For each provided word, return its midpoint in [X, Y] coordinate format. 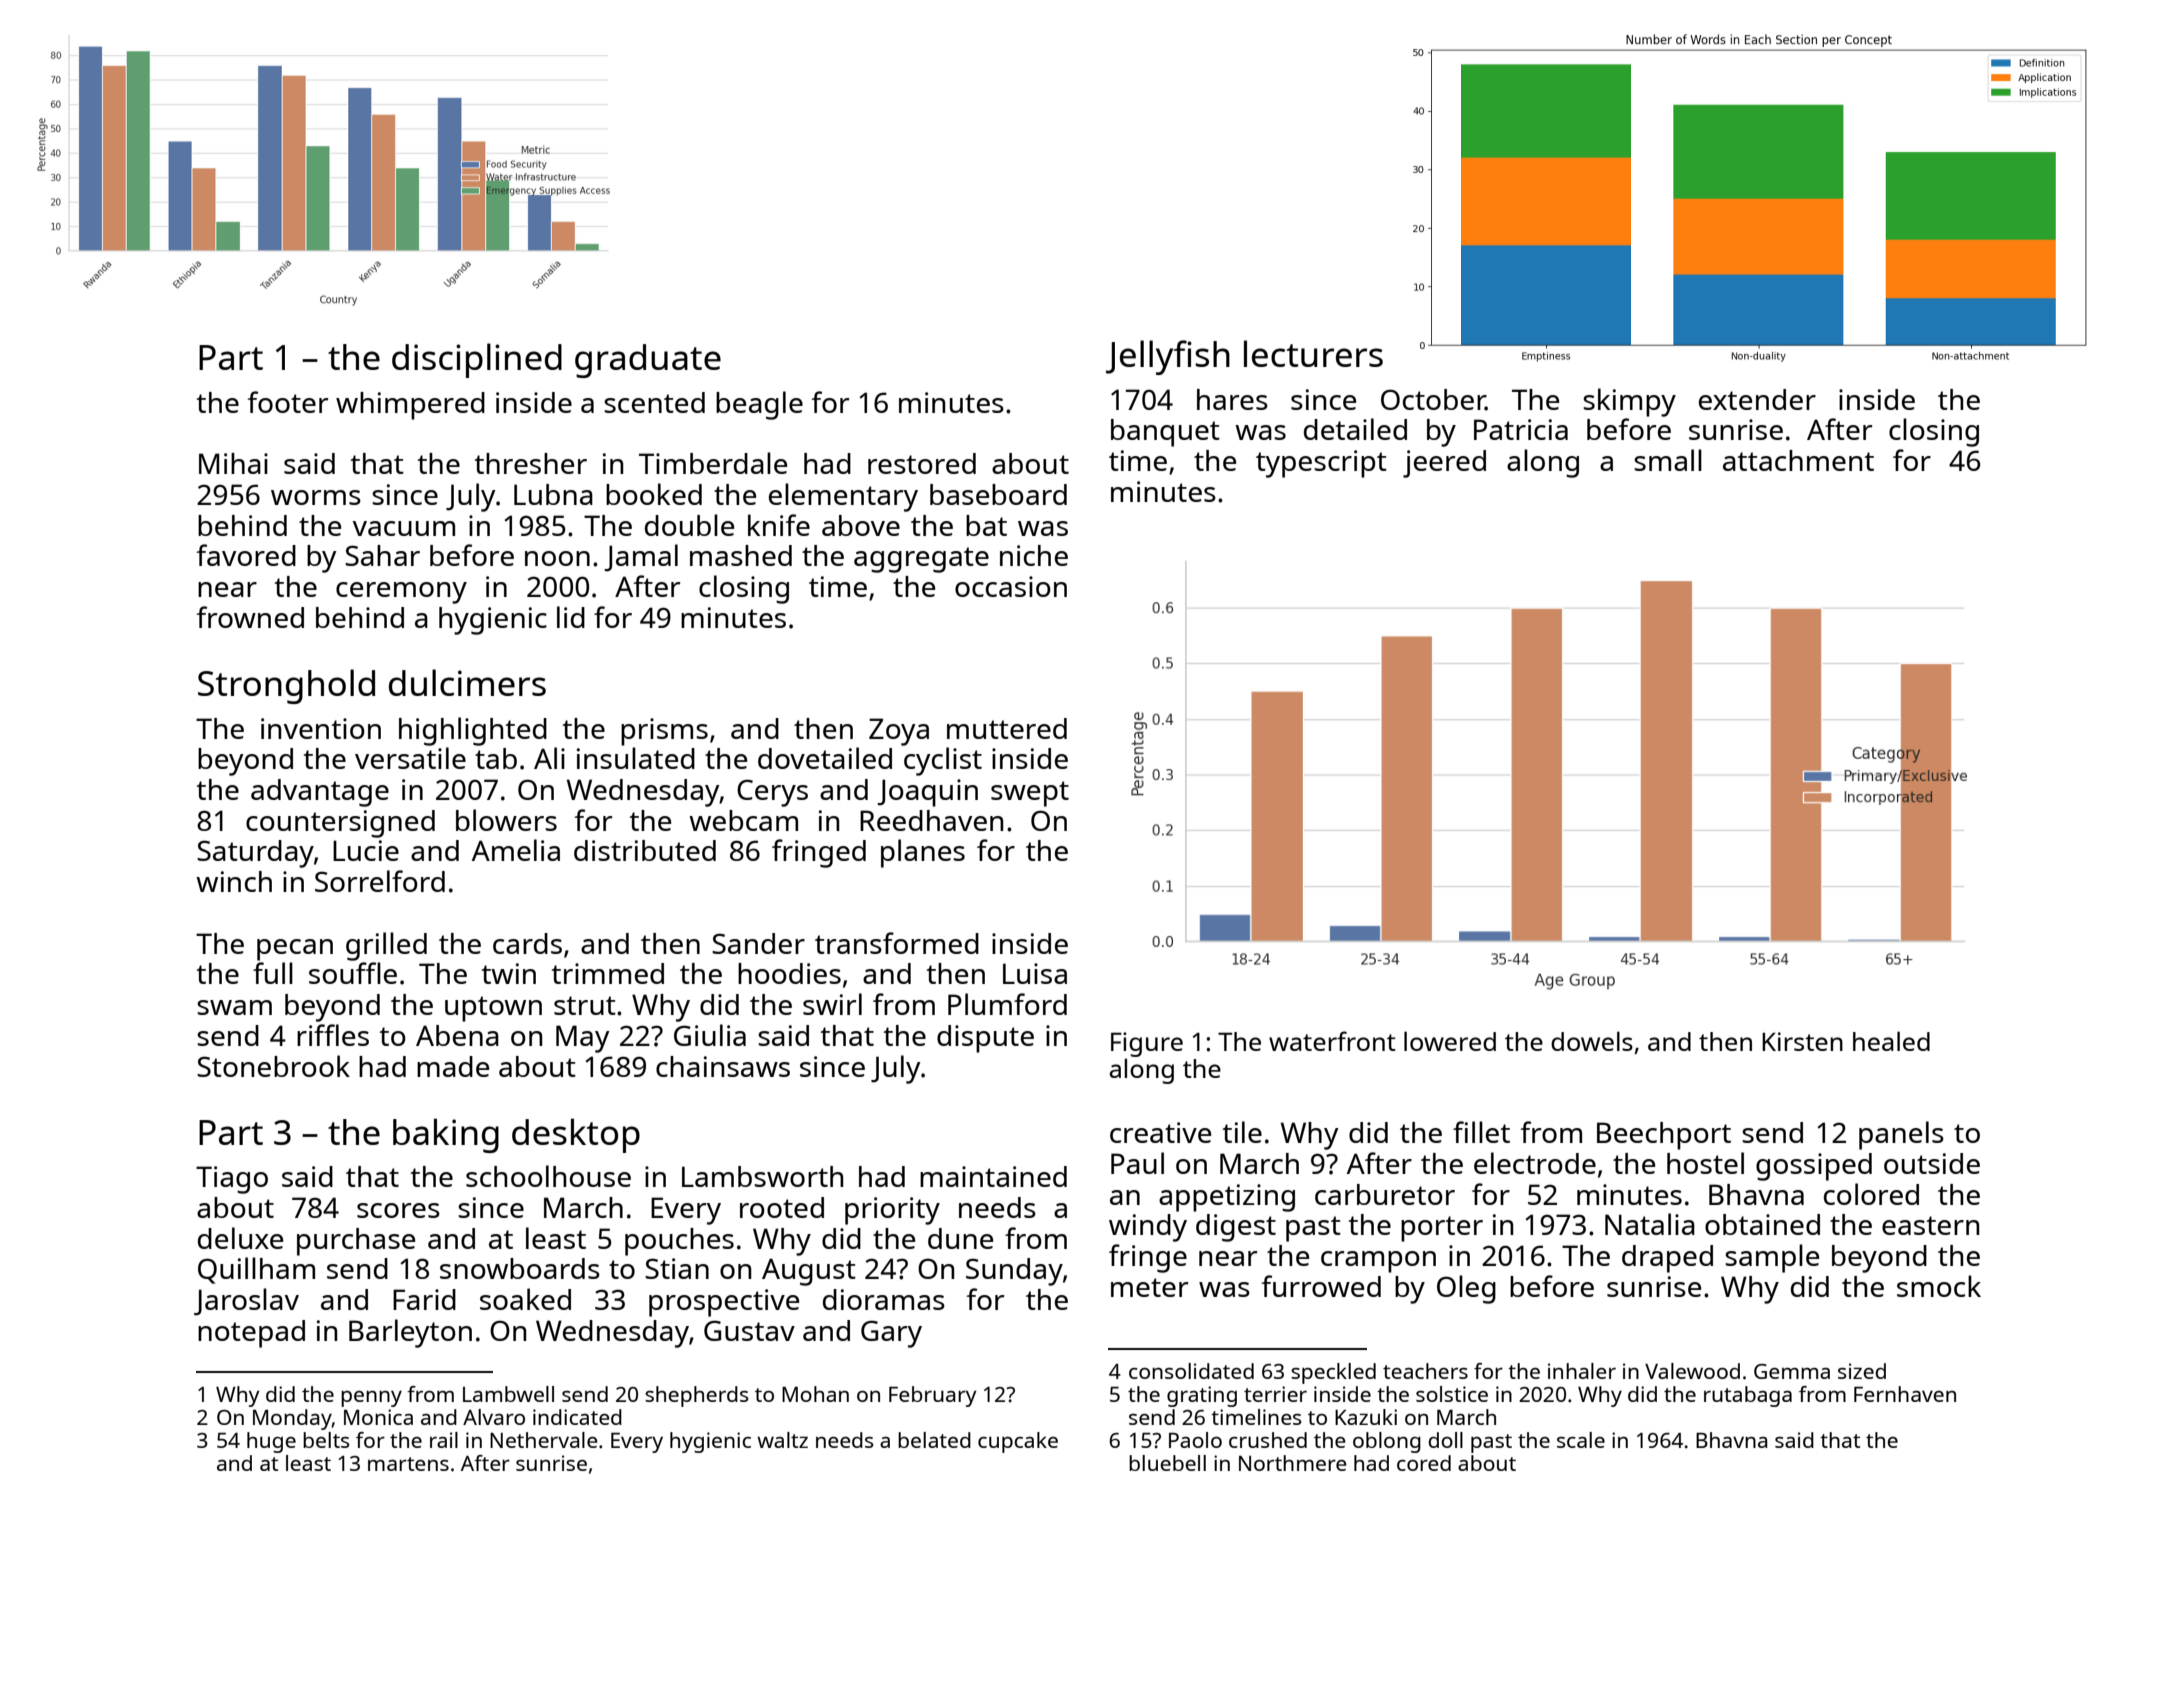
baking [446, 1135]
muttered [1007, 728]
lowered [1450, 1041]
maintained [993, 1176]
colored [1871, 1194]
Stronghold [286, 686]
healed [1891, 1041]
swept [1030, 794]
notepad [251, 1334]
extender [1757, 399]
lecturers [1313, 353]
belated [934, 1440]
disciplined [477, 360]
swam [234, 1007]
